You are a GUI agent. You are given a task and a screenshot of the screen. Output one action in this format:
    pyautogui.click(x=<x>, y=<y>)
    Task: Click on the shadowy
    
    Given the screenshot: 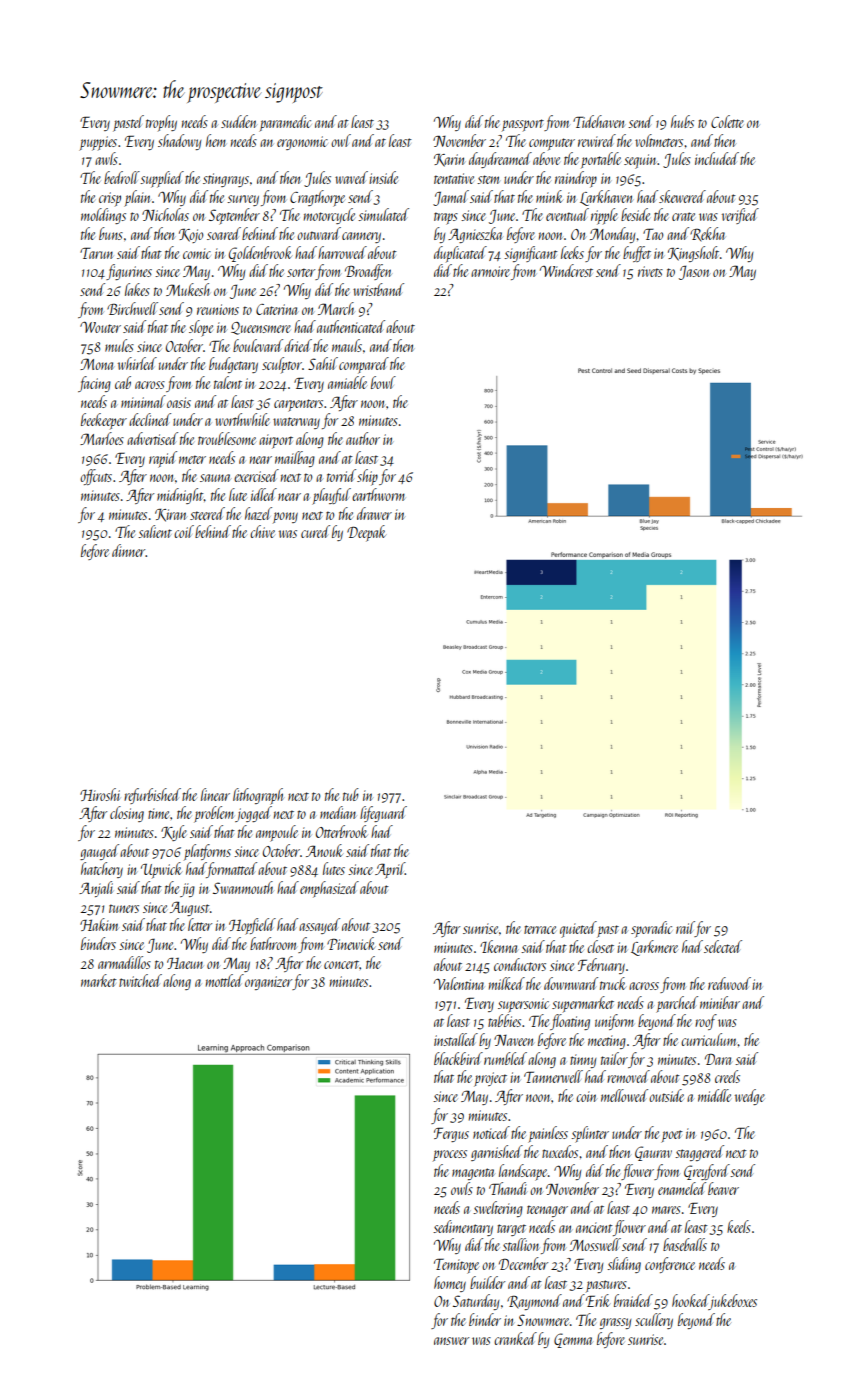 What is the action you would take?
    pyautogui.click(x=179, y=142)
